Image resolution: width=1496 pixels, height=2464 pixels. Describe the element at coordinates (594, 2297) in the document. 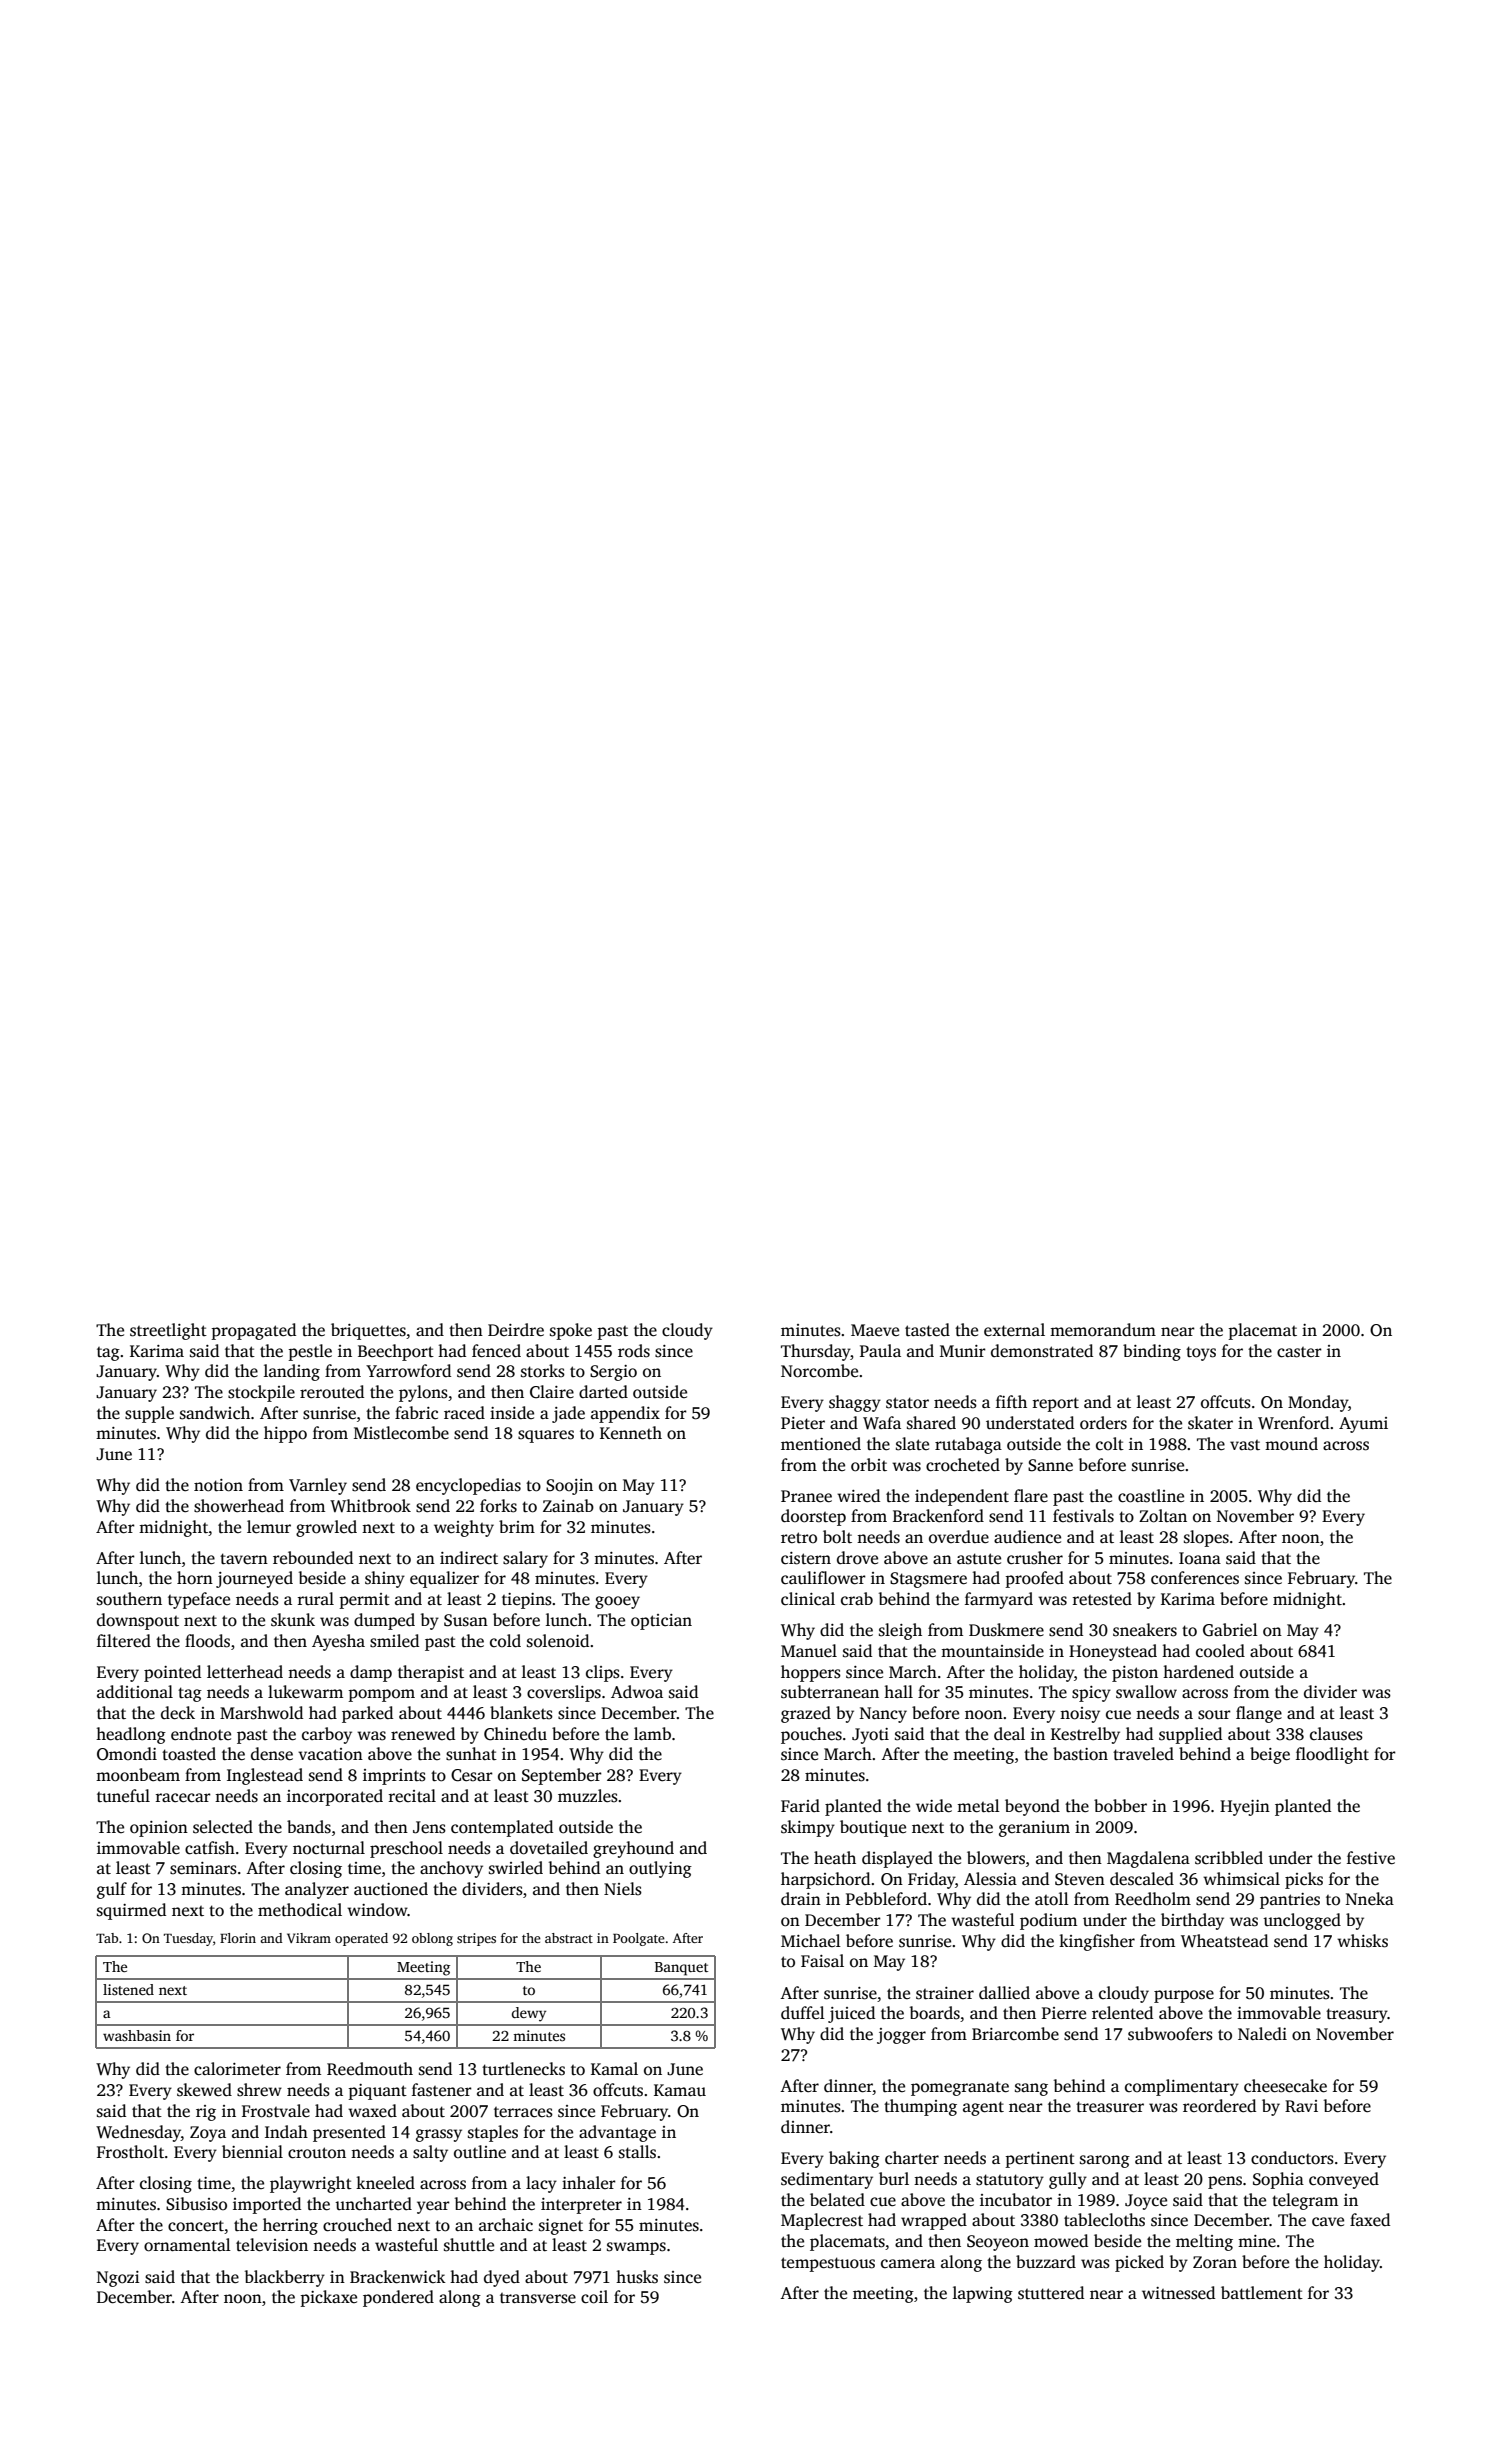

I see `coil` at that location.
